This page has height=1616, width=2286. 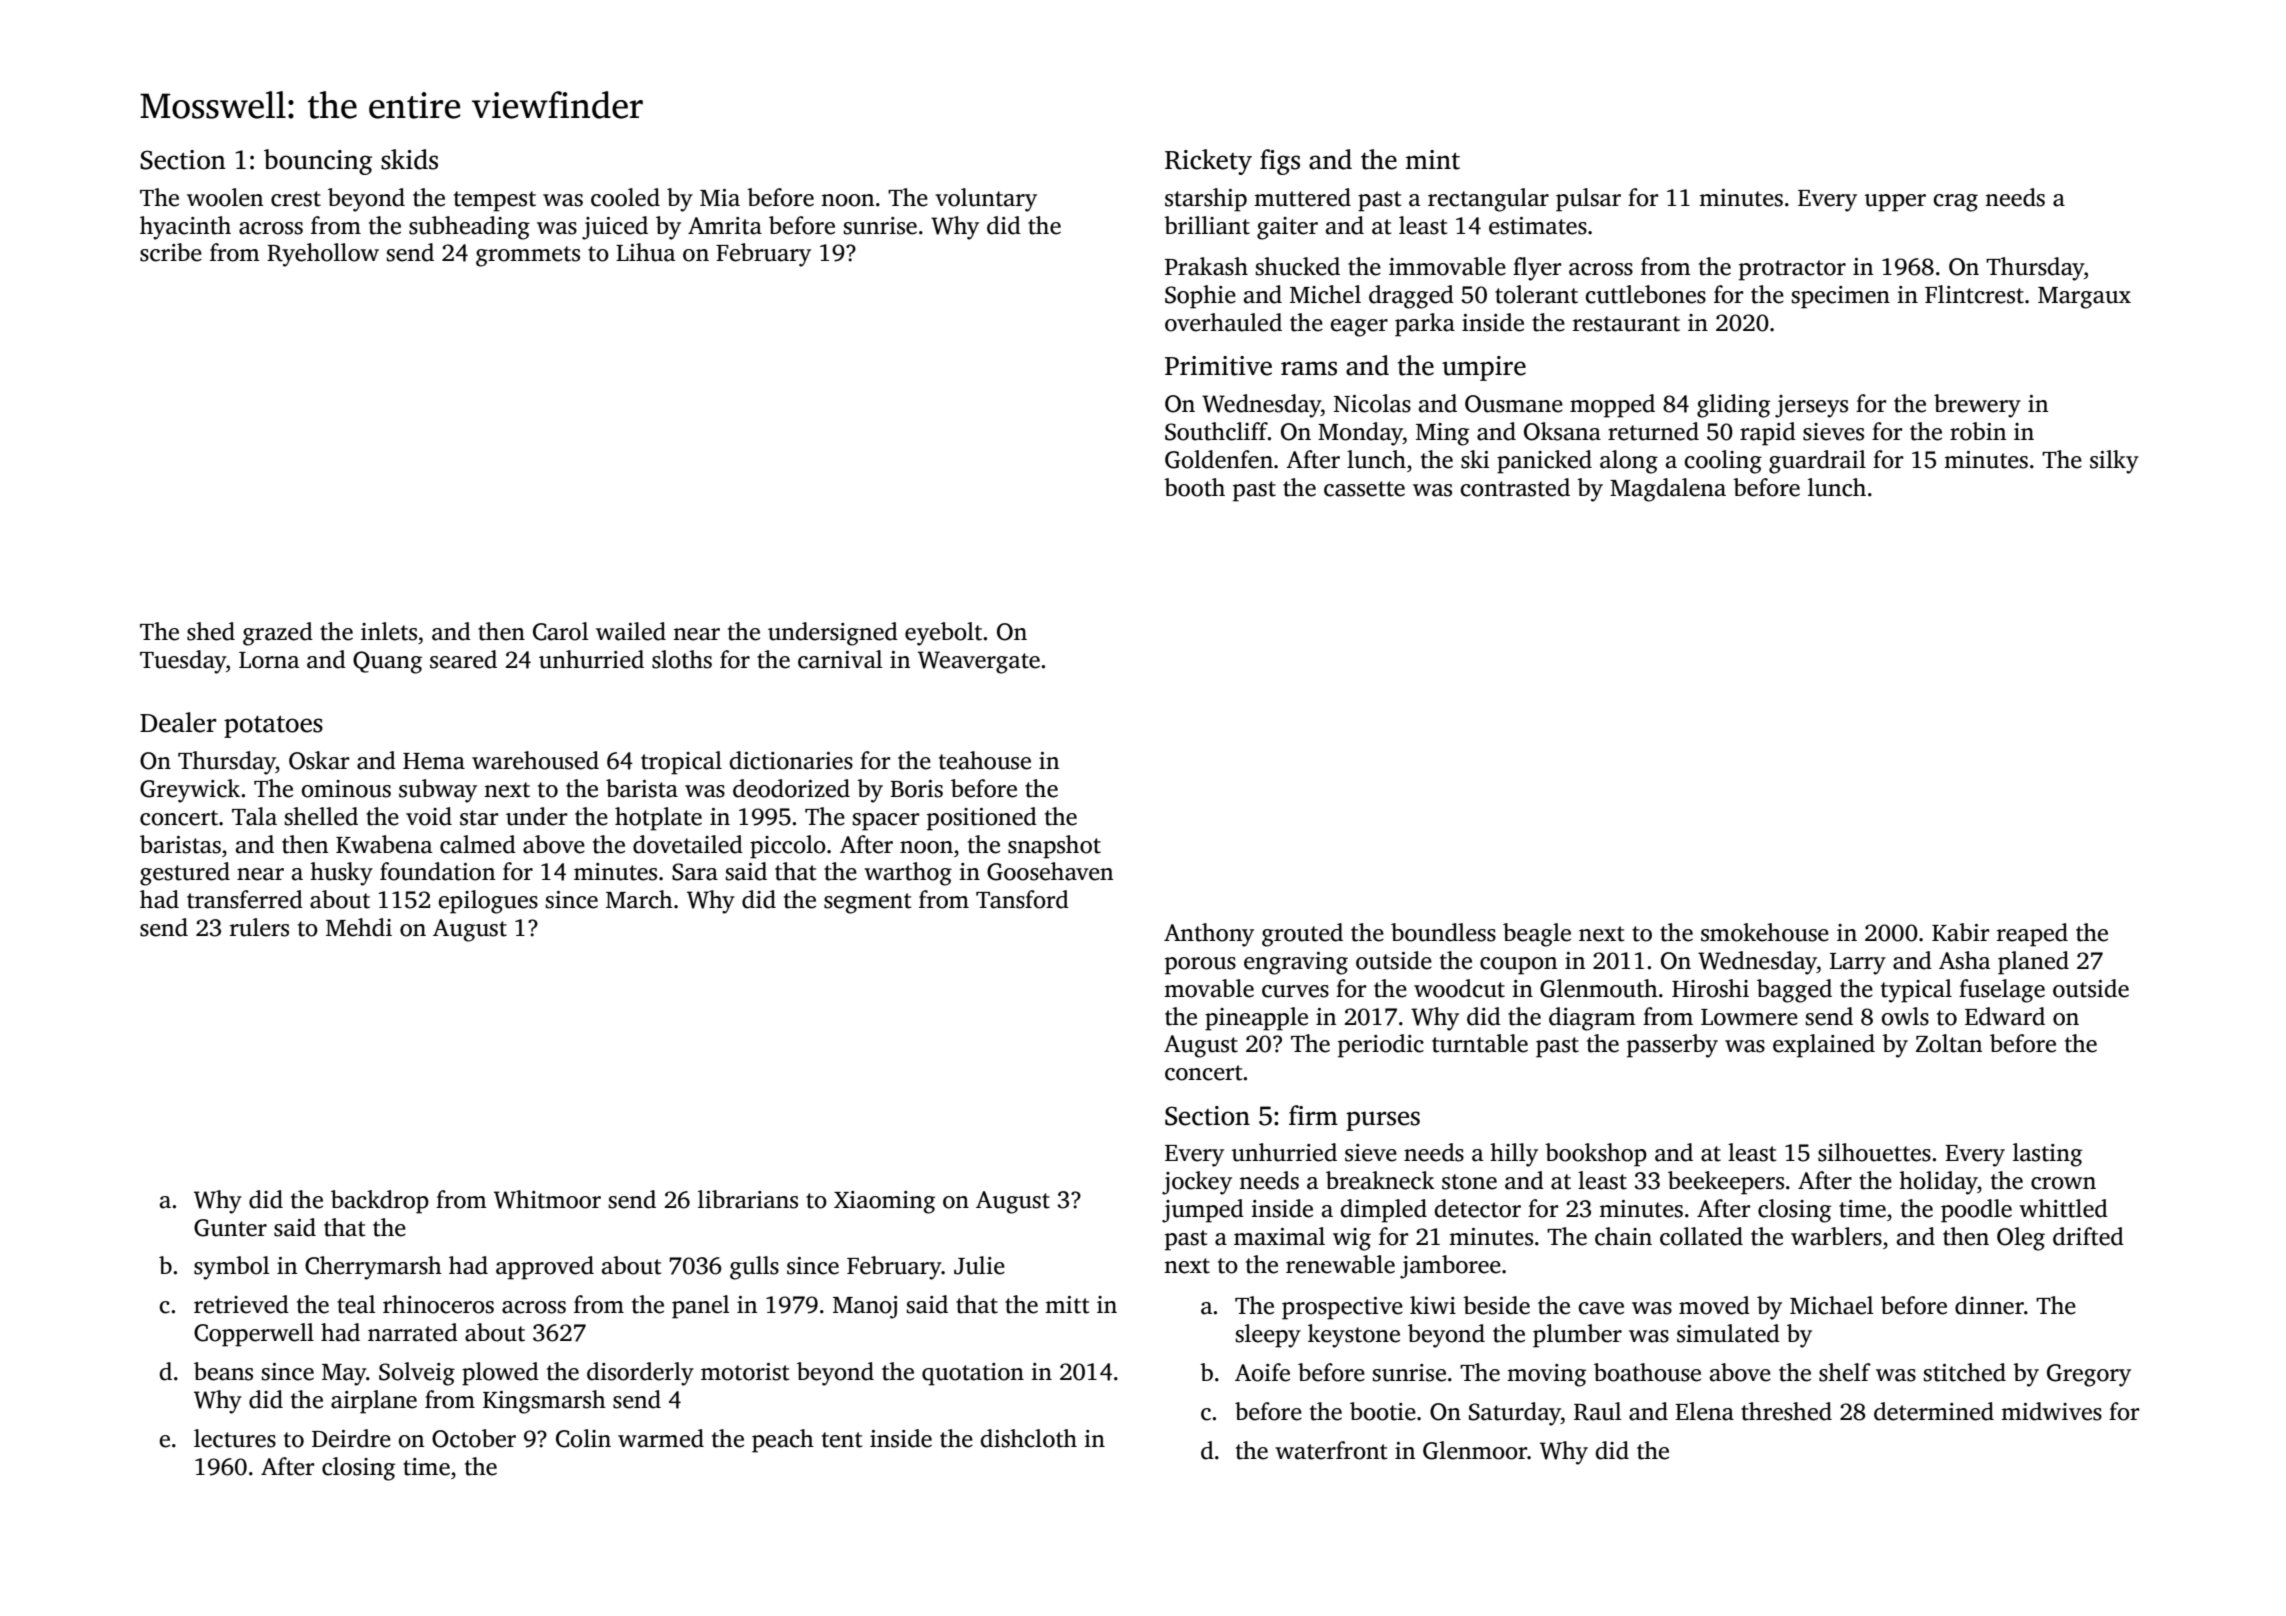 What do you see at coordinates (230, 1228) in the page?
I see `Gunter` at bounding box center [230, 1228].
